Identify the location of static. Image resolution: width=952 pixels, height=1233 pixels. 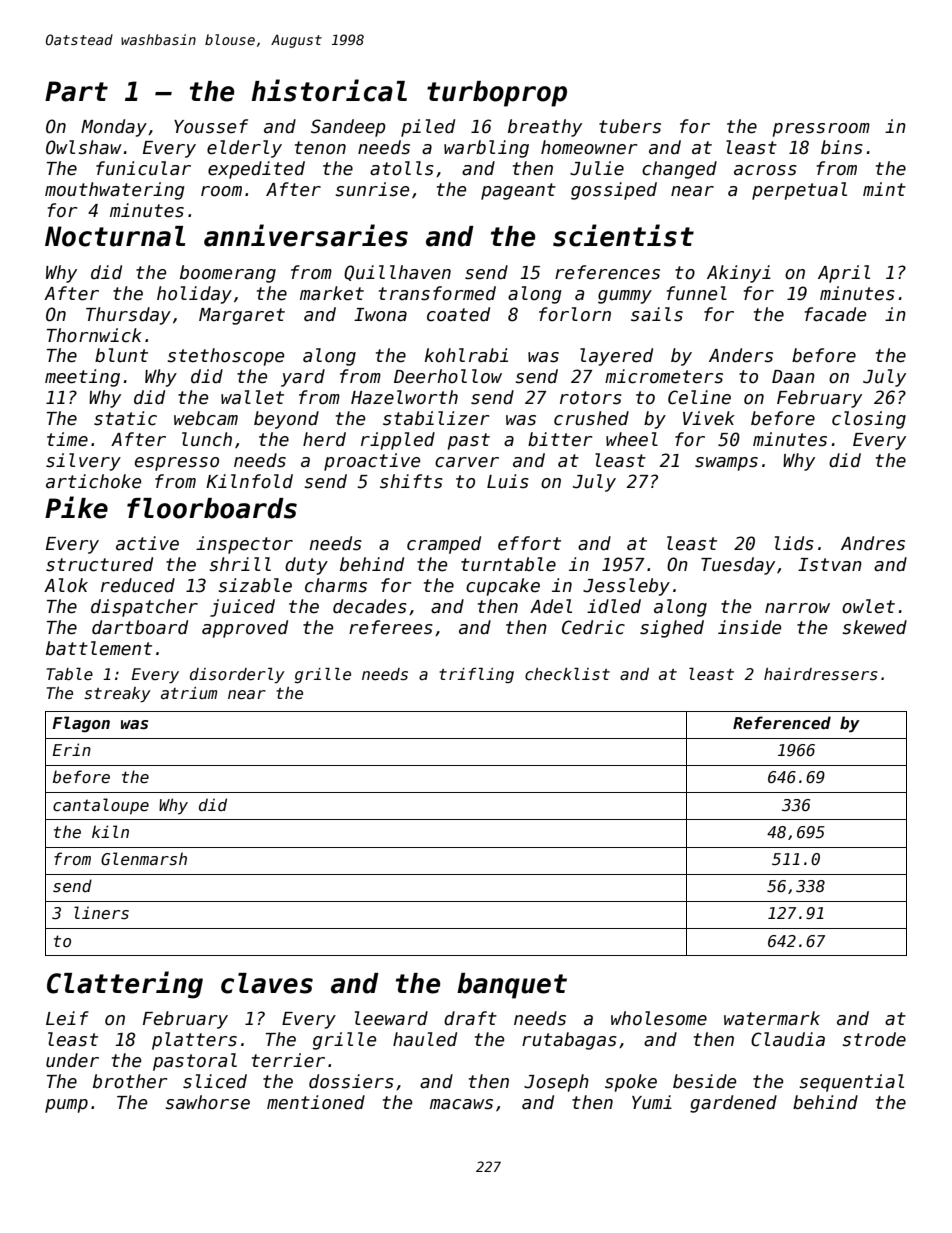
(125, 418).
